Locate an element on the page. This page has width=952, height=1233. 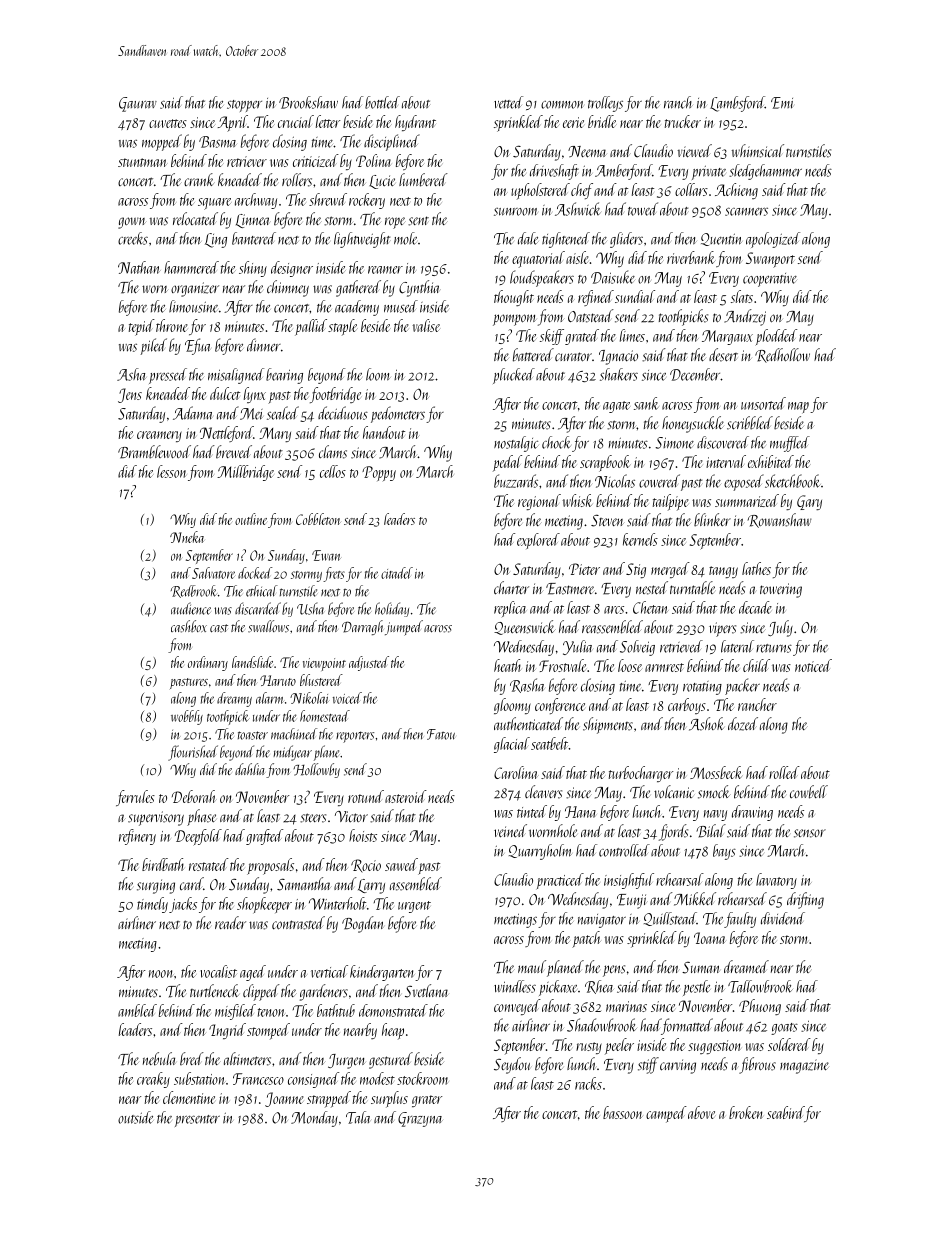
upholstered is located at coordinates (540, 191).
